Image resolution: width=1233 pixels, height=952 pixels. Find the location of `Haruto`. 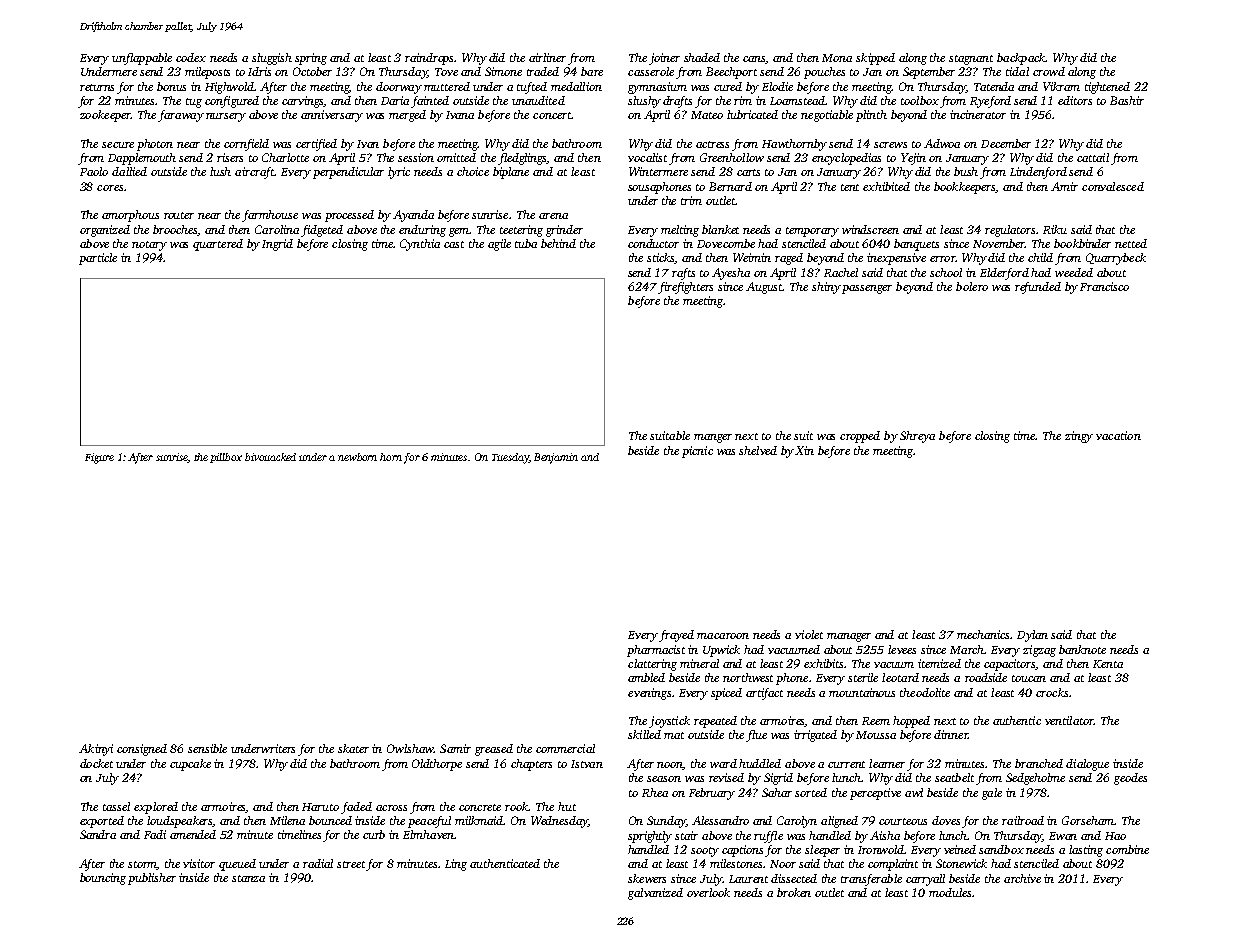

Haruto is located at coordinates (320, 807).
